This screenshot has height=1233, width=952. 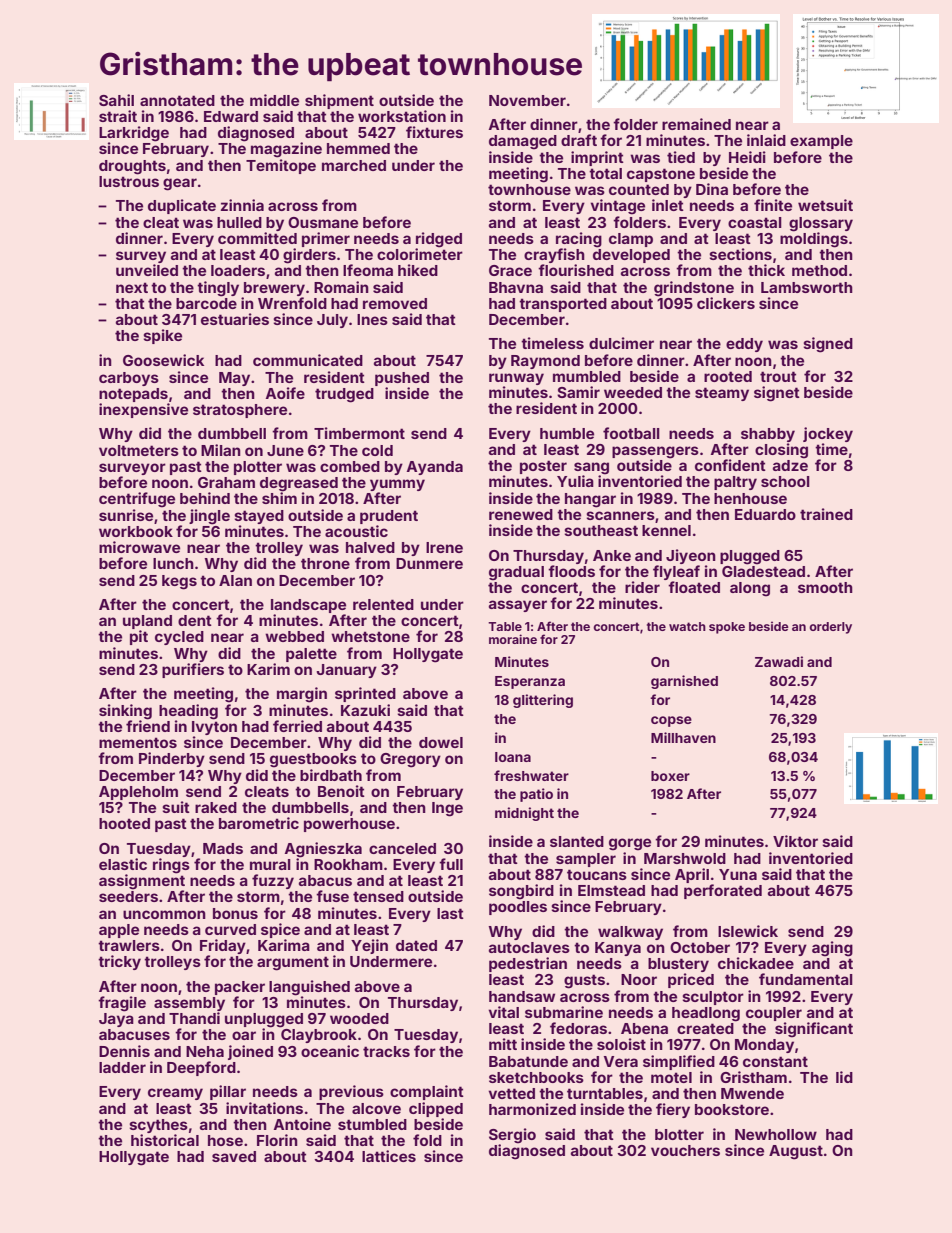 What do you see at coordinates (642, 587) in the screenshot?
I see `rider` at bounding box center [642, 587].
